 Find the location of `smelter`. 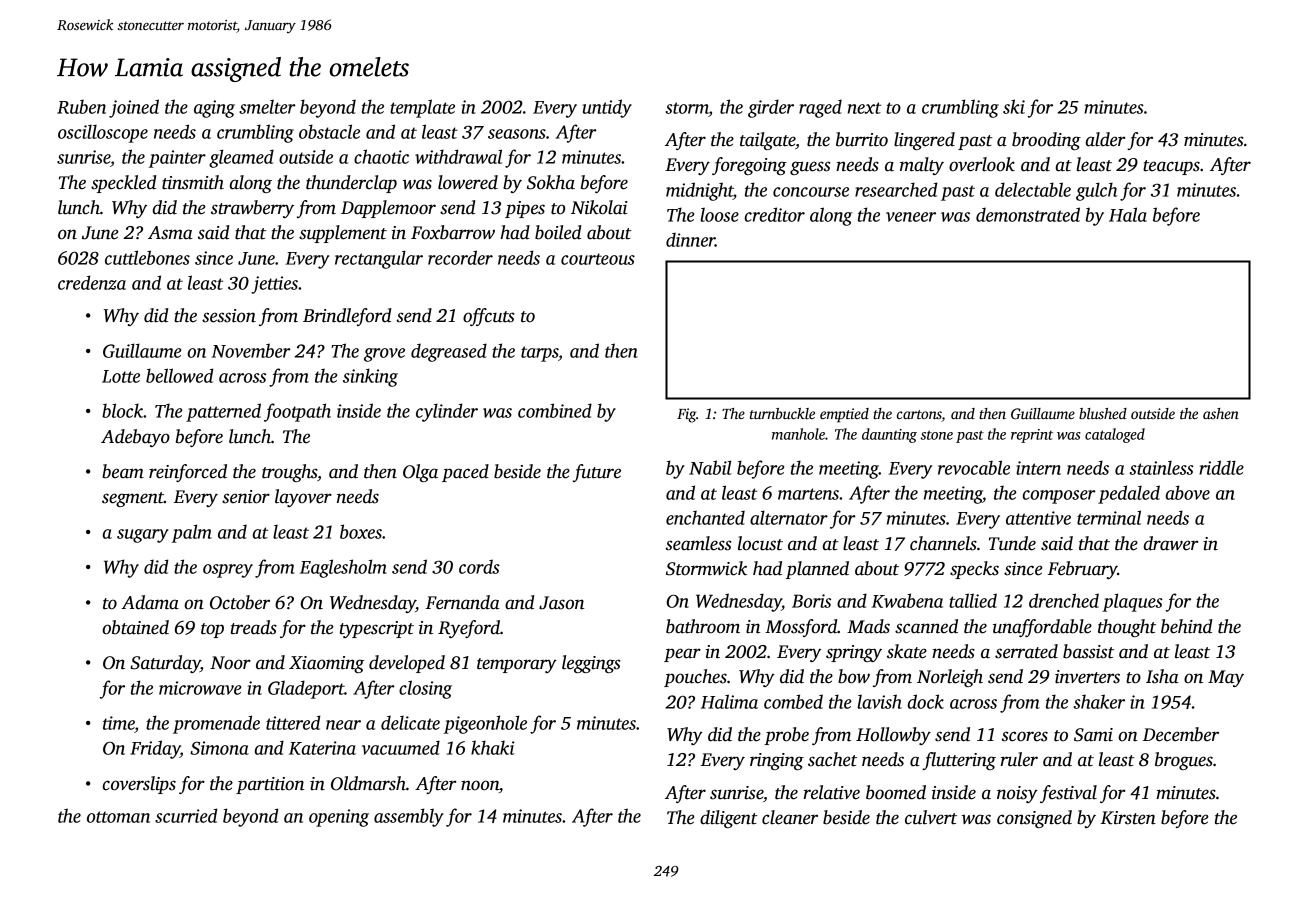

smelter is located at coordinates (267, 106).
